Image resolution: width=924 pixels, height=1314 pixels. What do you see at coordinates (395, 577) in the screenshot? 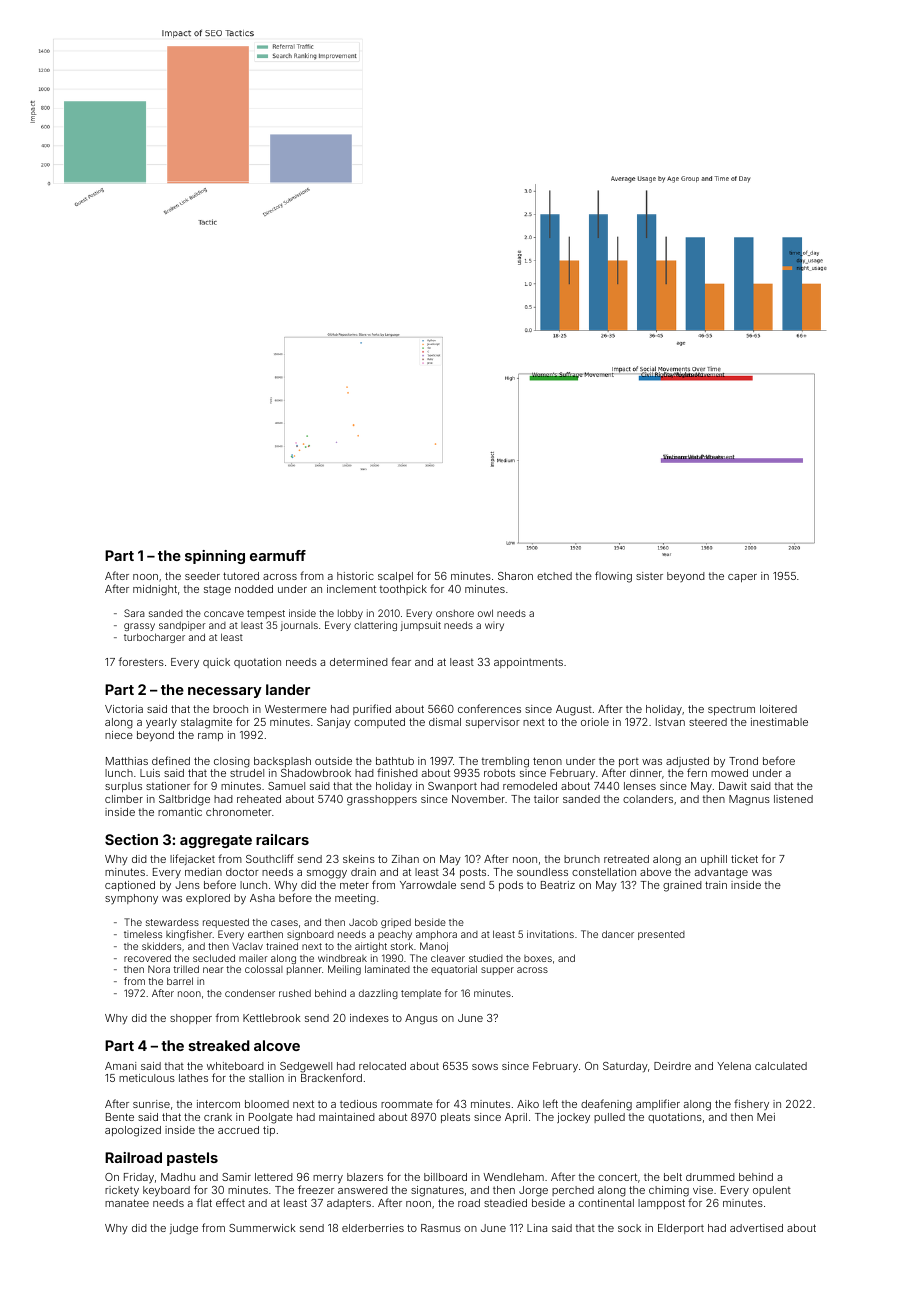
I see `scalpel` at bounding box center [395, 577].
